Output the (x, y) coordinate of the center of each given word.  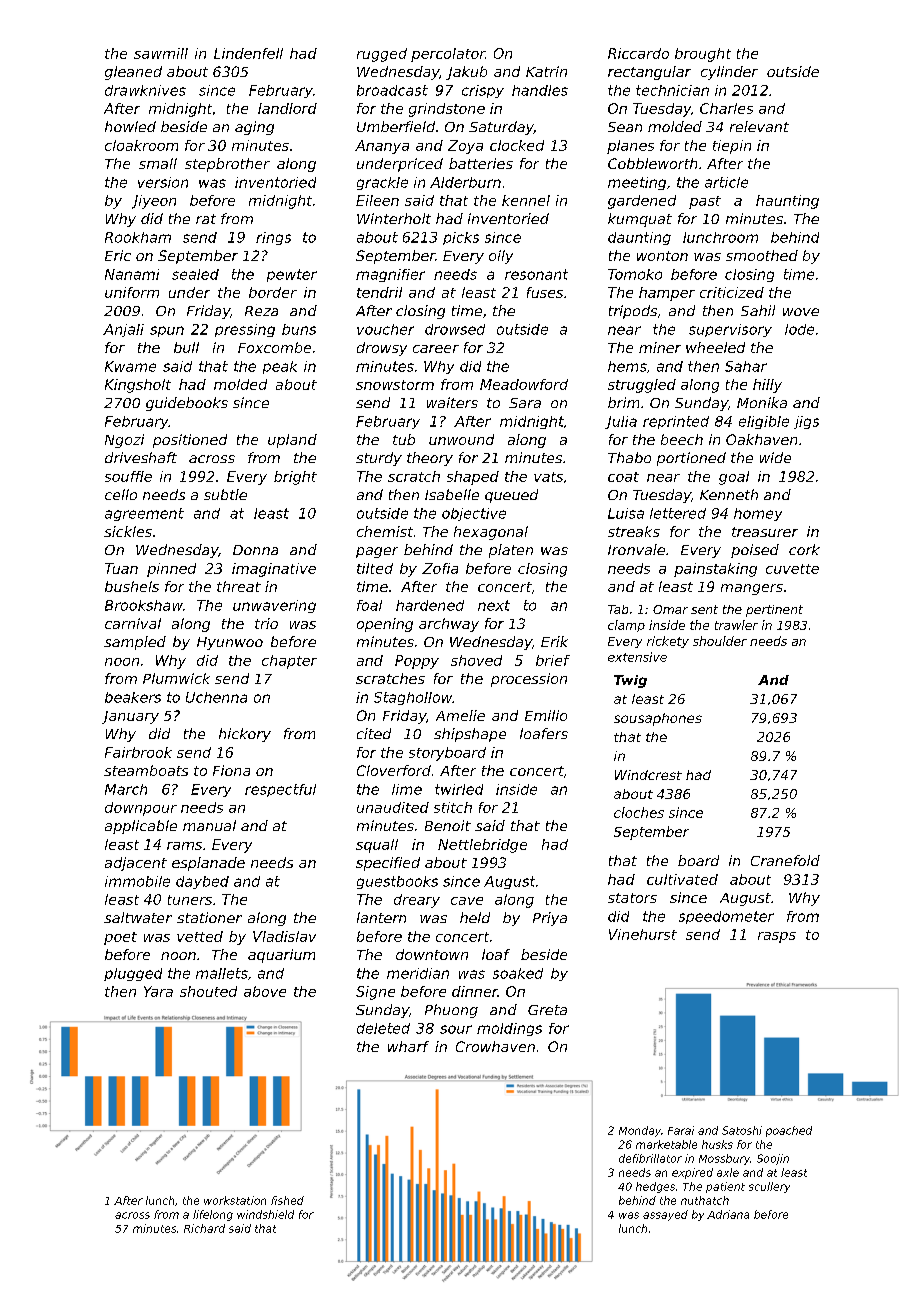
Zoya (465, 147)
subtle (225, 494)
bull (186, 347)
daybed (202, 882)
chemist (385, 531)
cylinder (729, 73)
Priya (550, 919)
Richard (204, 1228)
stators (632, 898)
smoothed (762, 255)
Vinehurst (643, 934)
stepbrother (227, 165)
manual (209, 825)
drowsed (455, 329)
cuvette (792, 569)
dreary (417, 901)
